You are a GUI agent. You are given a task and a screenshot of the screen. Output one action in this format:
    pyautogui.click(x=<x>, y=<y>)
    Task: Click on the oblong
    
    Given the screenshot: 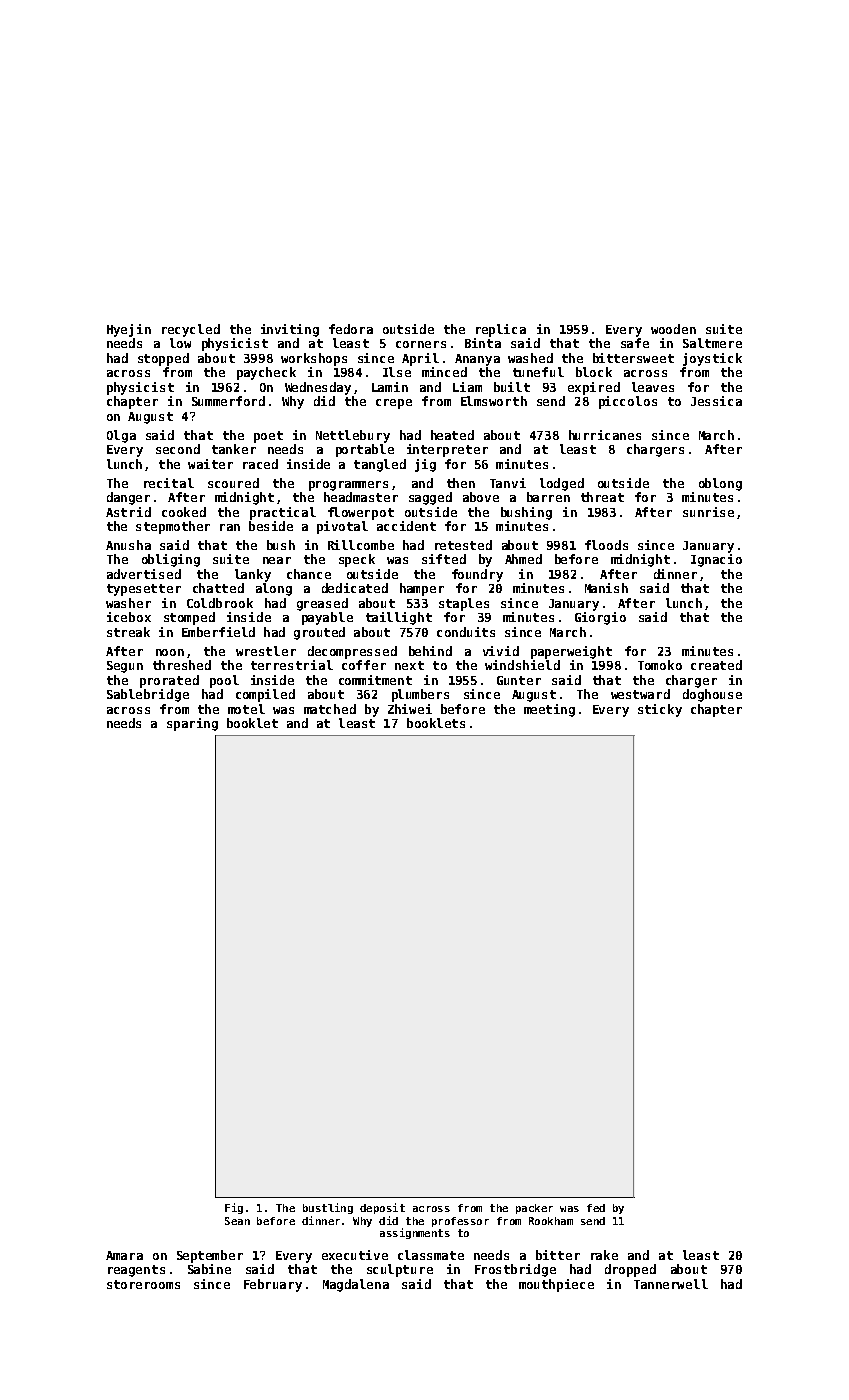 What is the action you would take?
    pyautogui.click(x=720, y=484)
